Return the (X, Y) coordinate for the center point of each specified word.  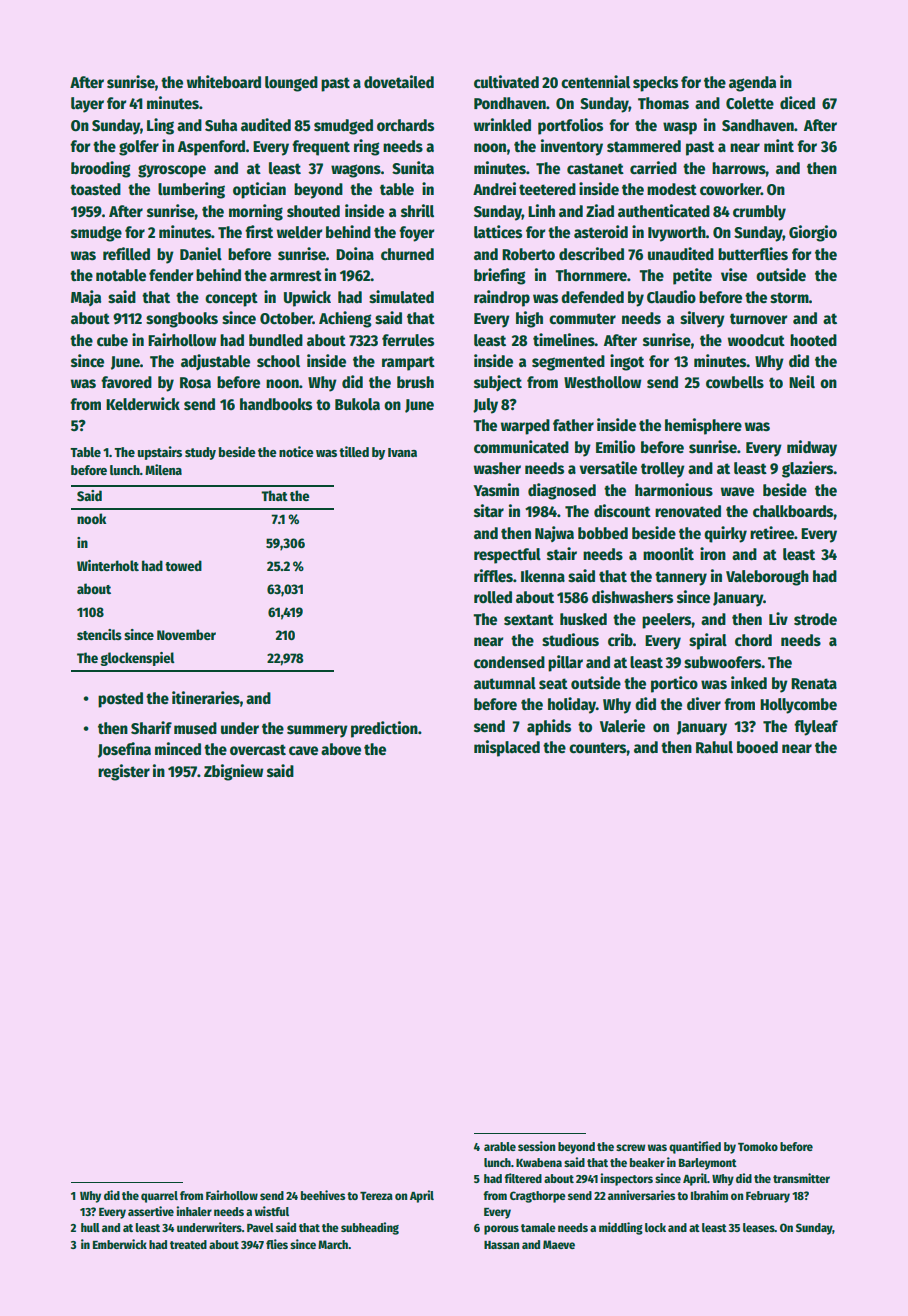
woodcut (756, 340)
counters (598, 748)
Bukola (357, 404)
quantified (695, 1147)
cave (303, 751)
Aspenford (211, 148)
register (124, 772)
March (333, 1244)
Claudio (671, 297)
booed (757, 747)
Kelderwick (143, 404)
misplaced (507, 748)
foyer (417, 234)
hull (90, 1227)
